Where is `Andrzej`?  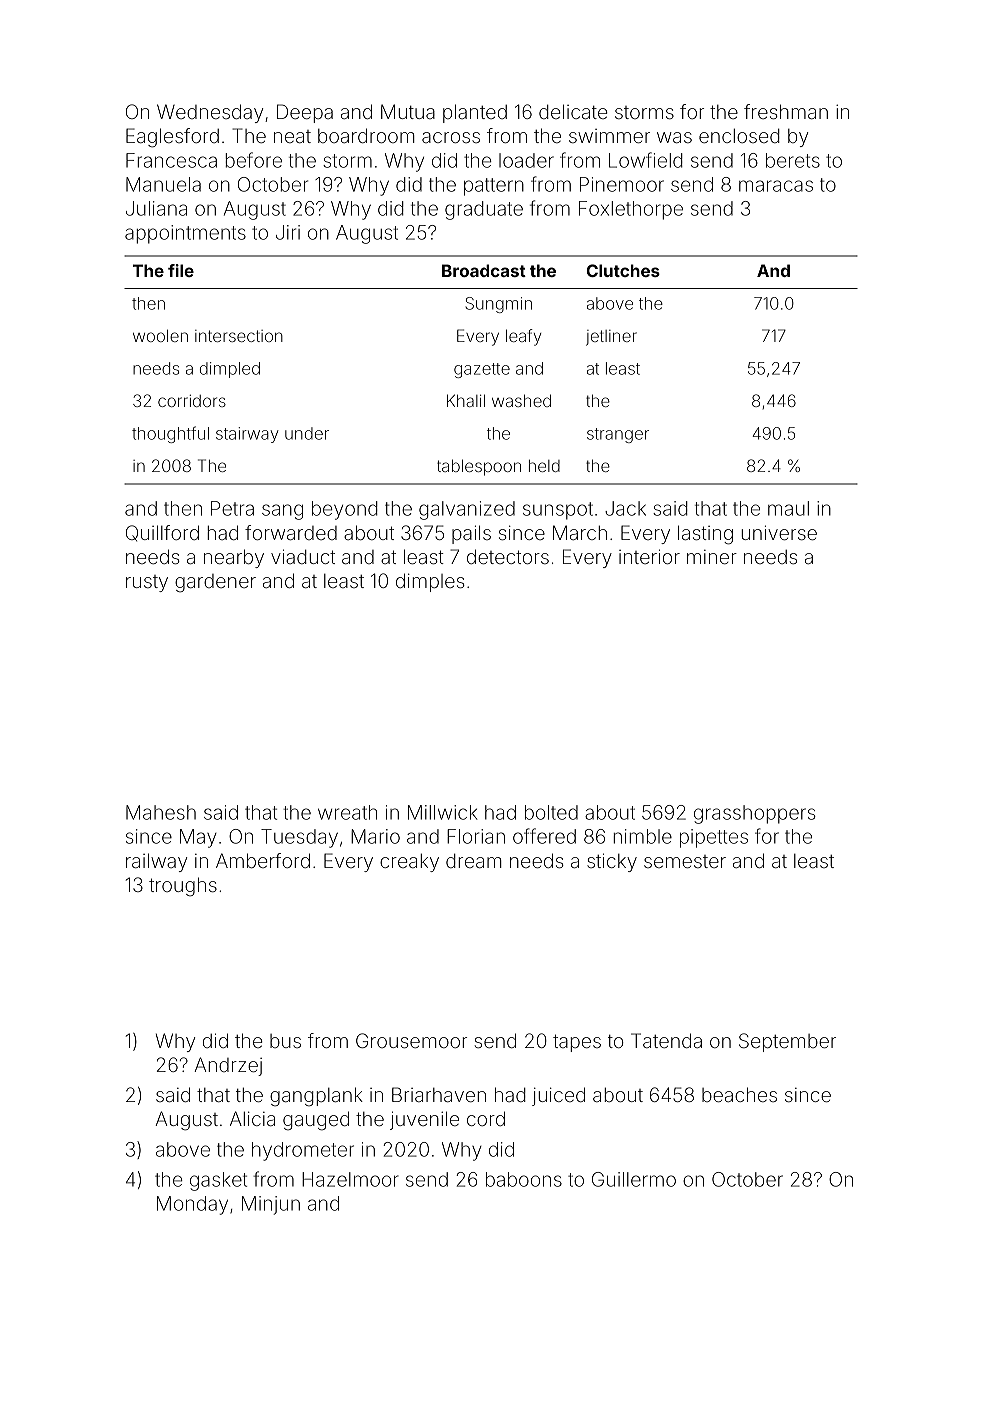 Andrzej is located at coordinates (228, 1066).
